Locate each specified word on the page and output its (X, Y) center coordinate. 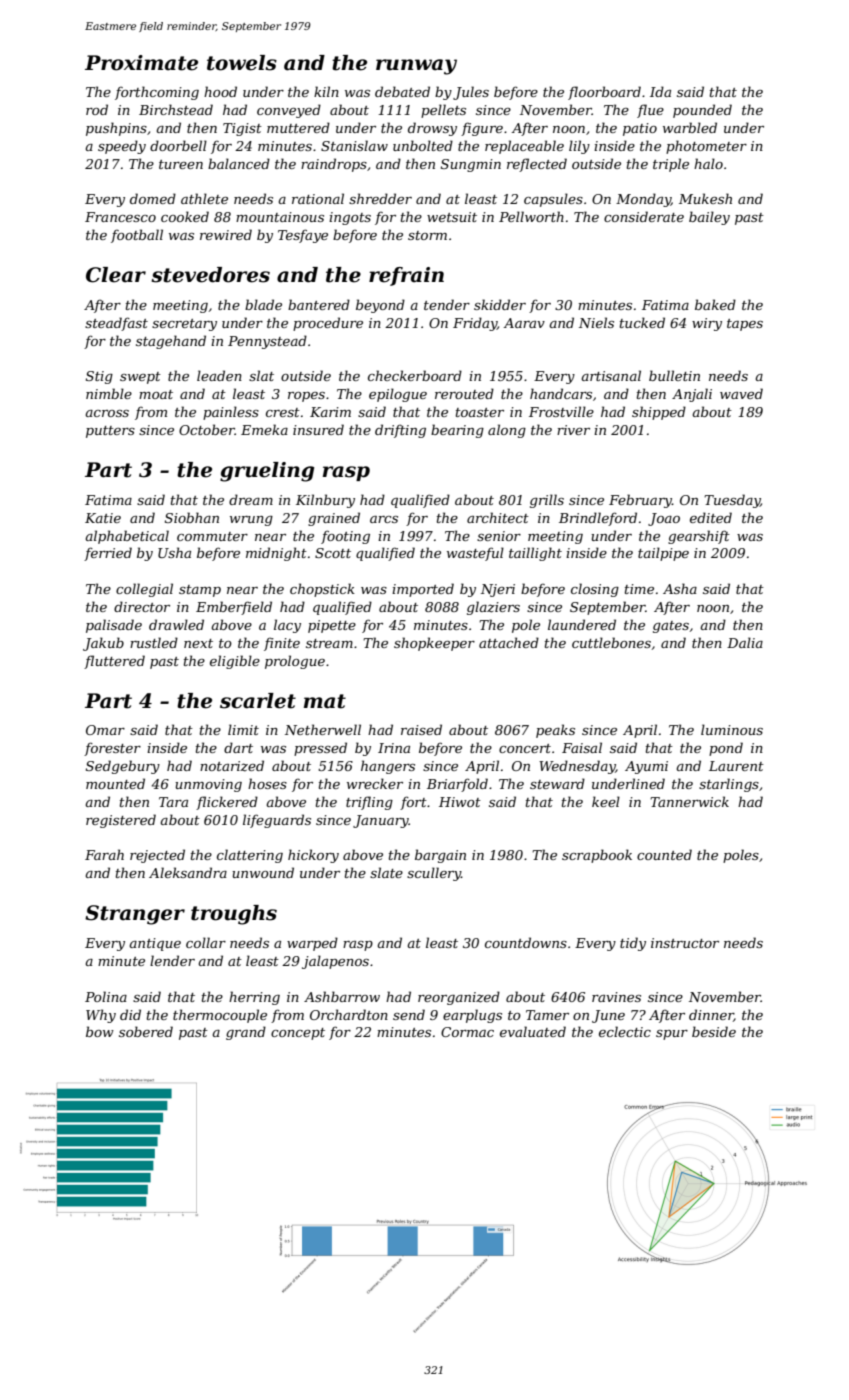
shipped (659, 413)
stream (329, 643)
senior (499, 536)
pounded (702, 111)
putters (110, 432)
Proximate (141, 63)
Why (101, 1016)
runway (416, 67)
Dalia (745, 642)
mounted (115, 783)
